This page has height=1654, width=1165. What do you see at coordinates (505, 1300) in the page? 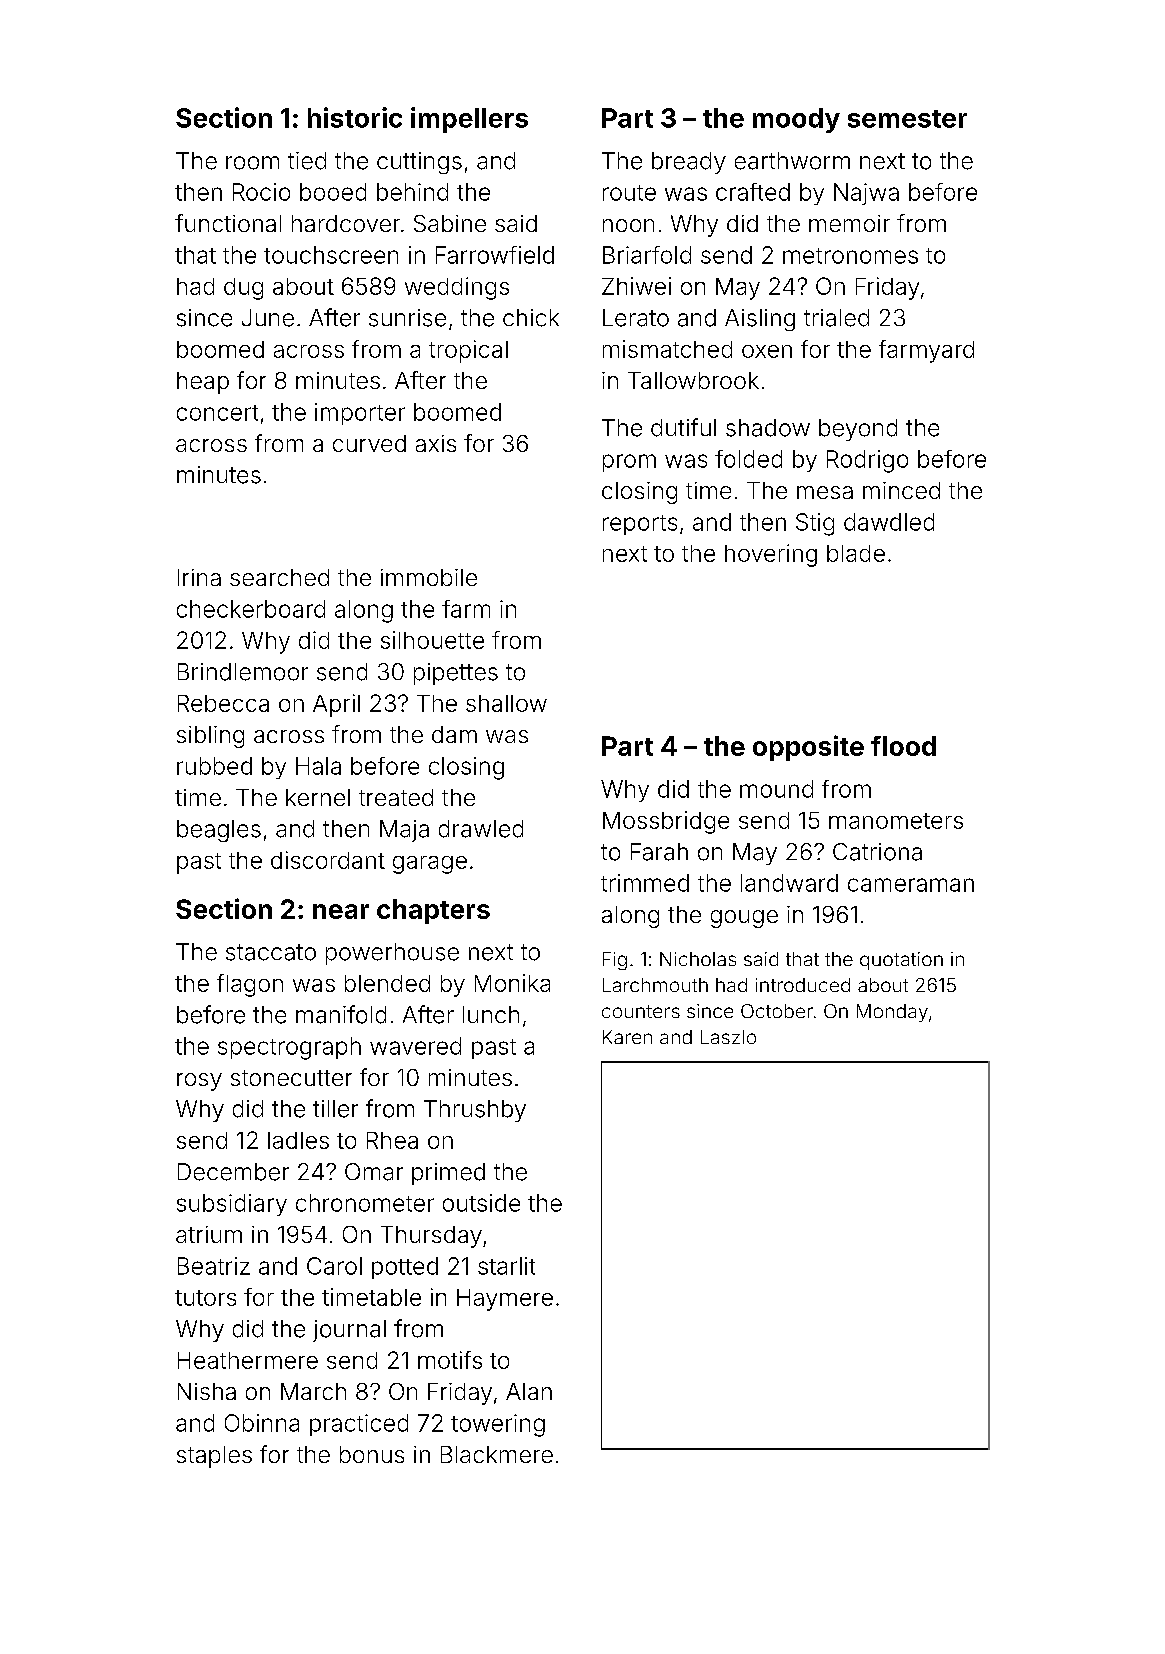
I see `Haymere` at bounding box center [505, 1300].
